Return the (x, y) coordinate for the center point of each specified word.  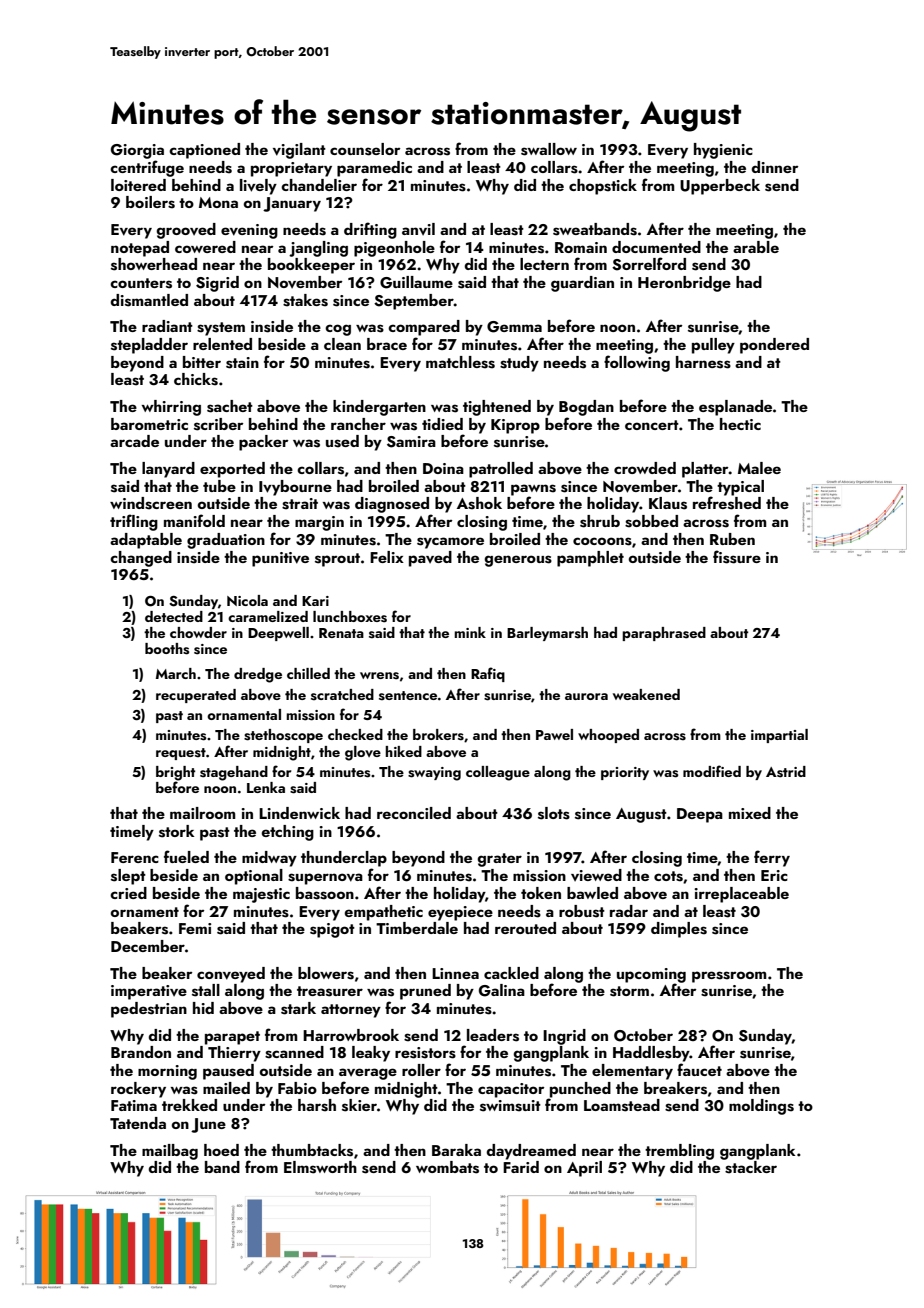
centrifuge (147, 168)
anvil (418, 229)
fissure (737, 557)
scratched (342, 694)
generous (518, 561)
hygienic (723, 151)
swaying (434, 774)
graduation (226, 541)
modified (712, 771)
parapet (232, 1038)
